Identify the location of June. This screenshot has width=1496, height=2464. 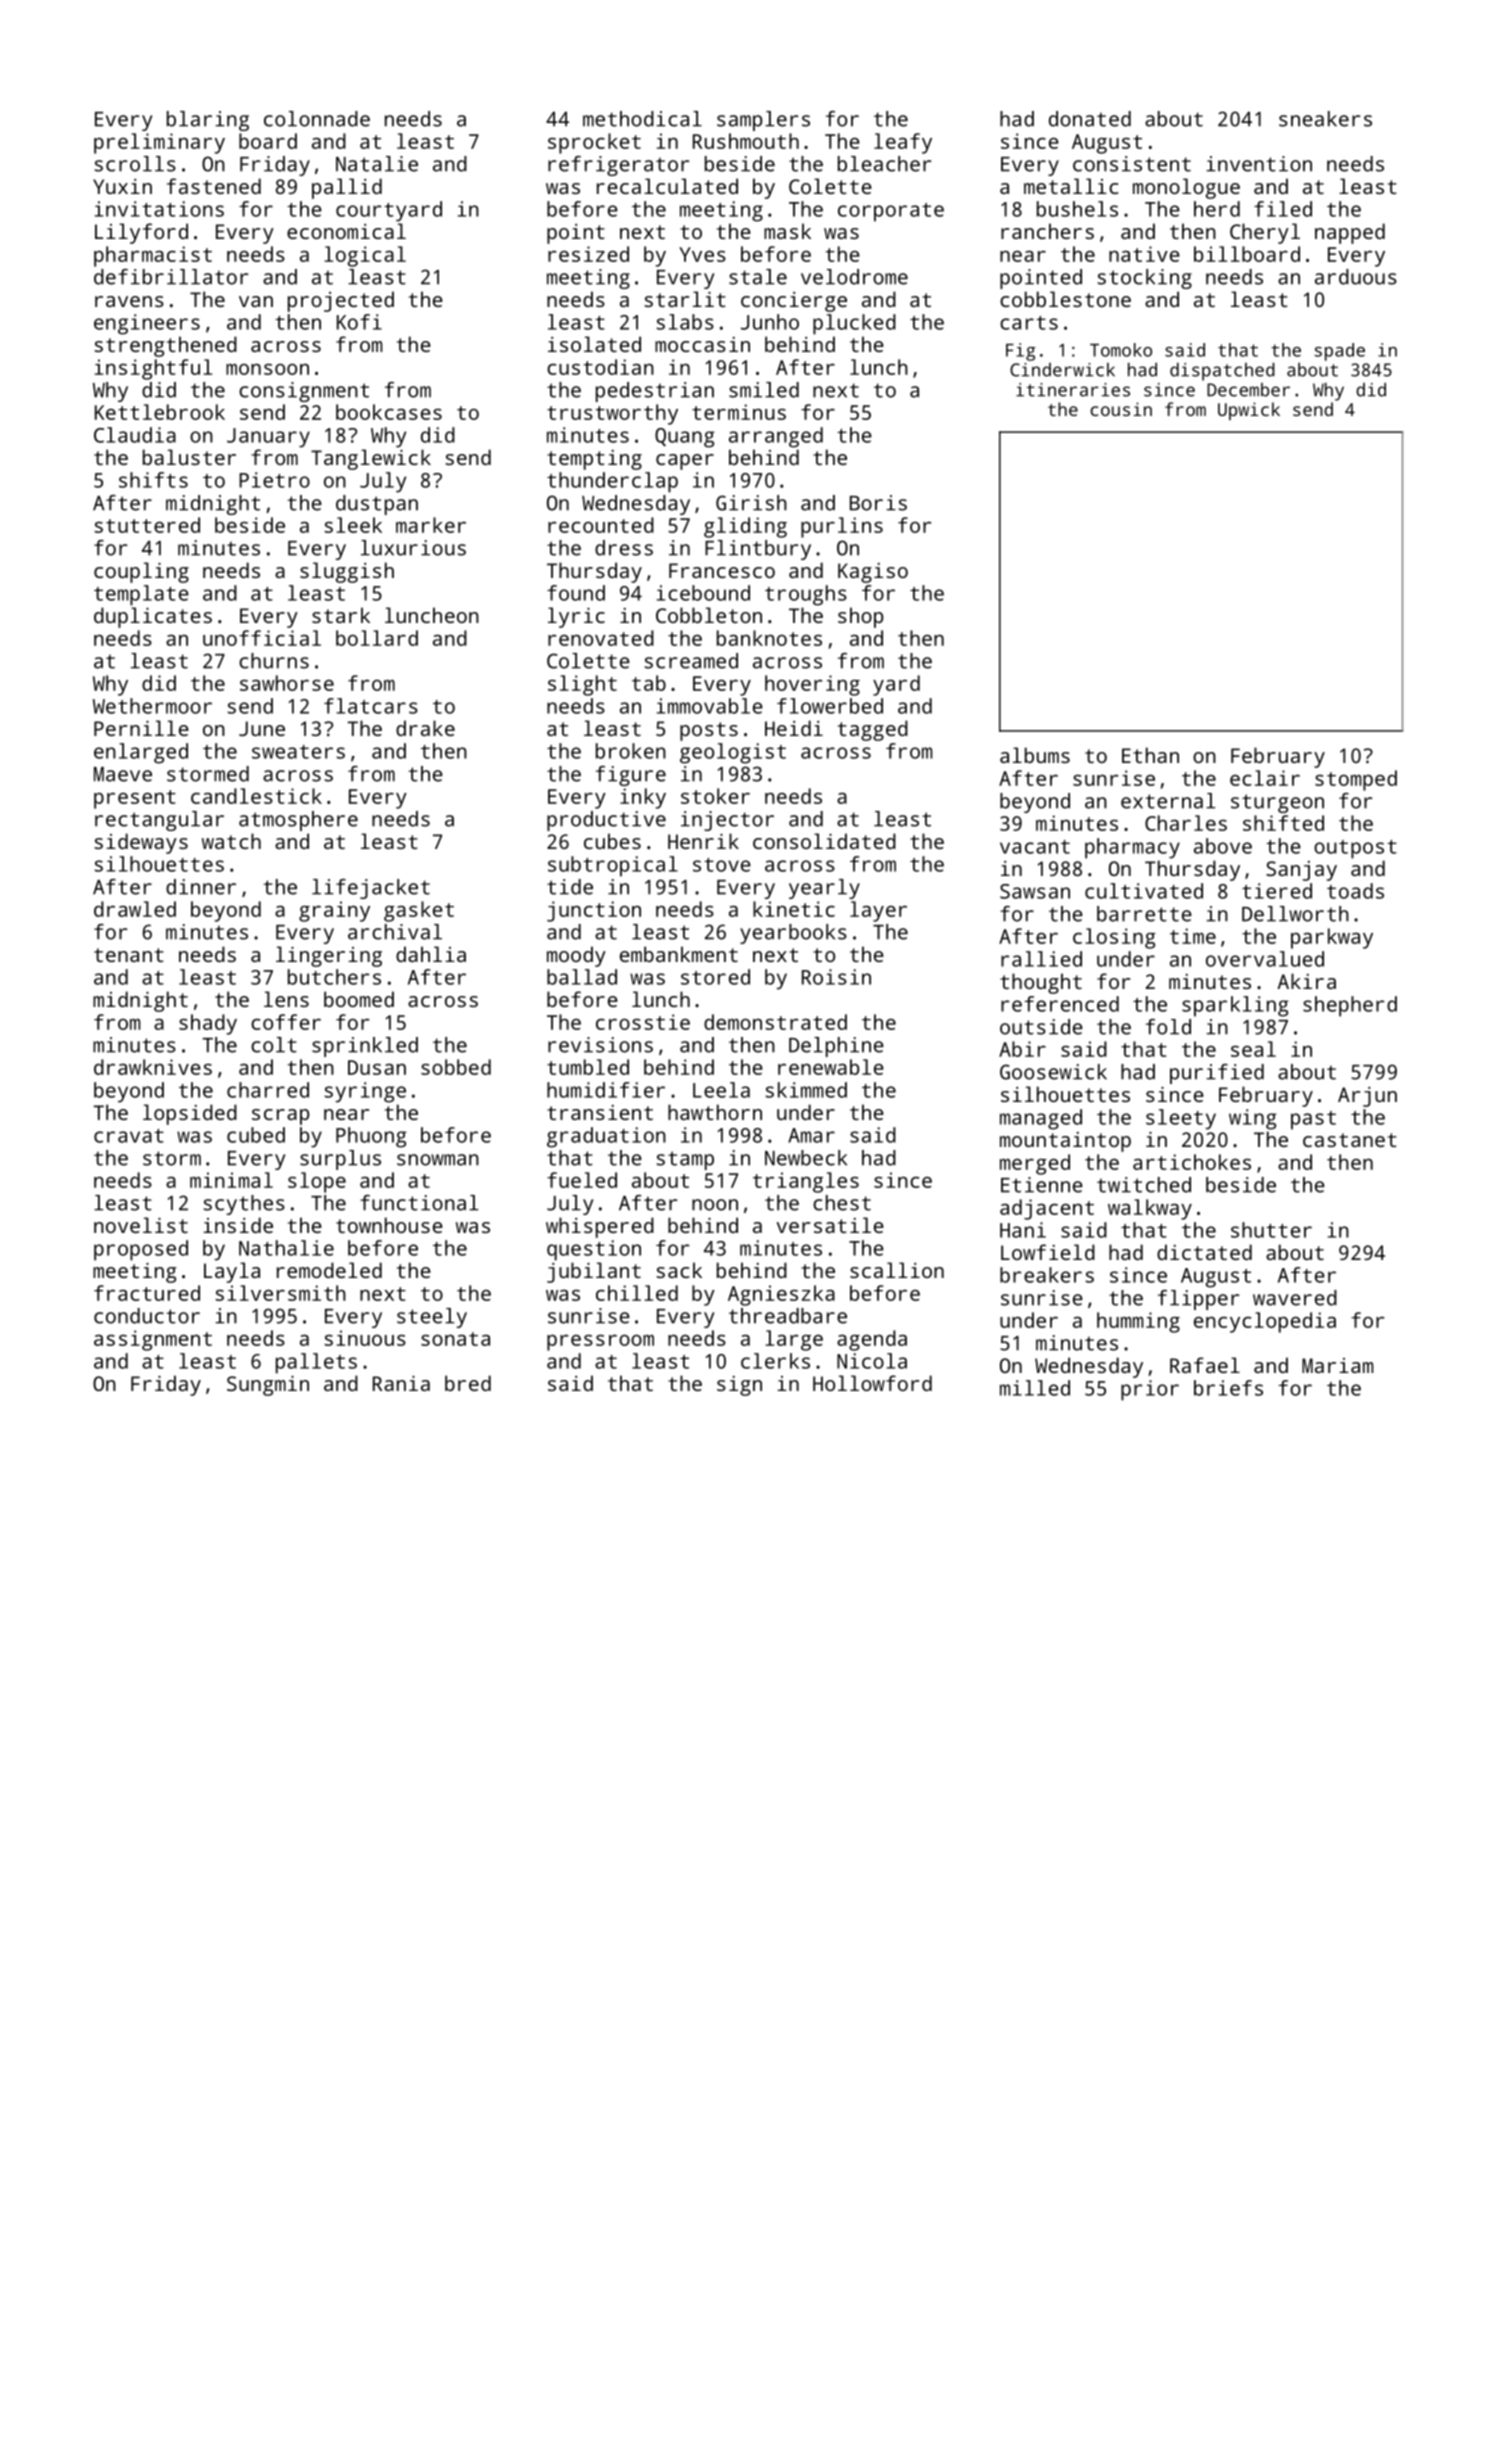
(262, 728).
